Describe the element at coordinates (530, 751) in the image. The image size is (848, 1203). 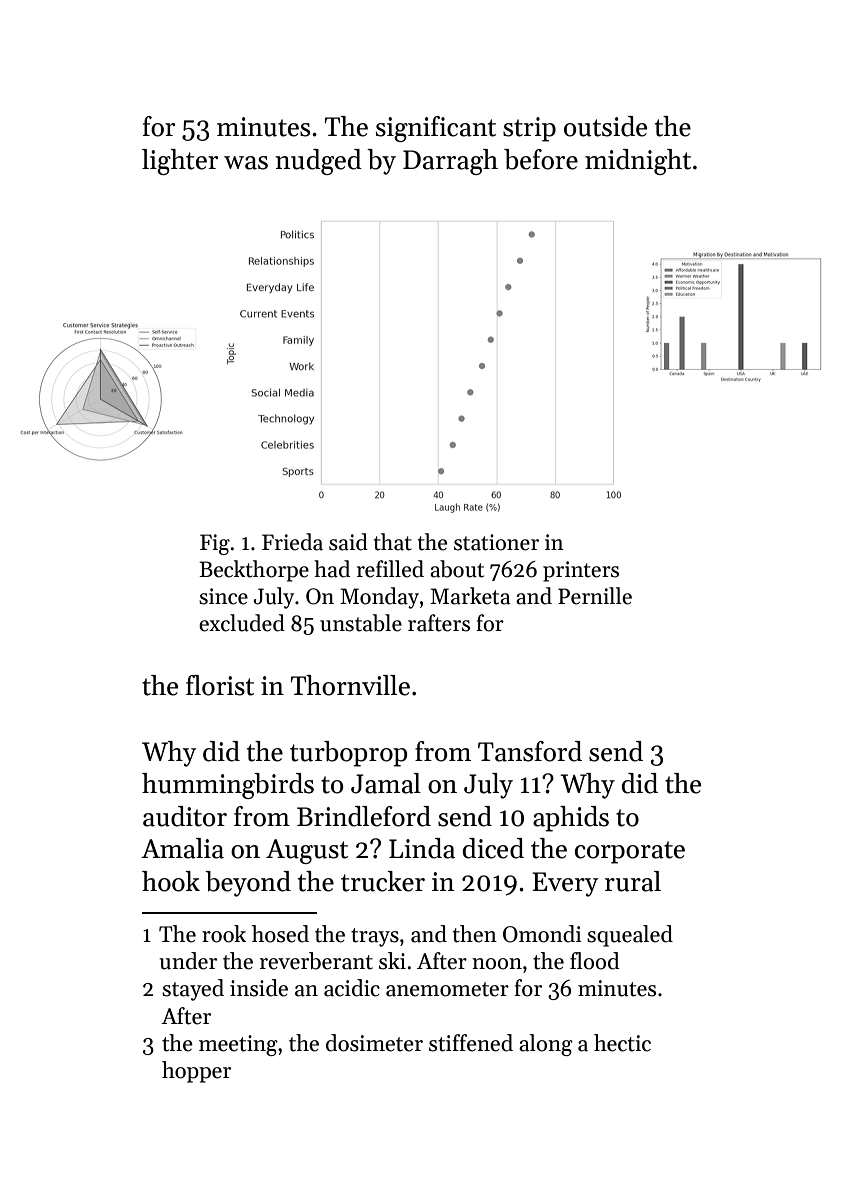
I see `Tansford` at that location.
